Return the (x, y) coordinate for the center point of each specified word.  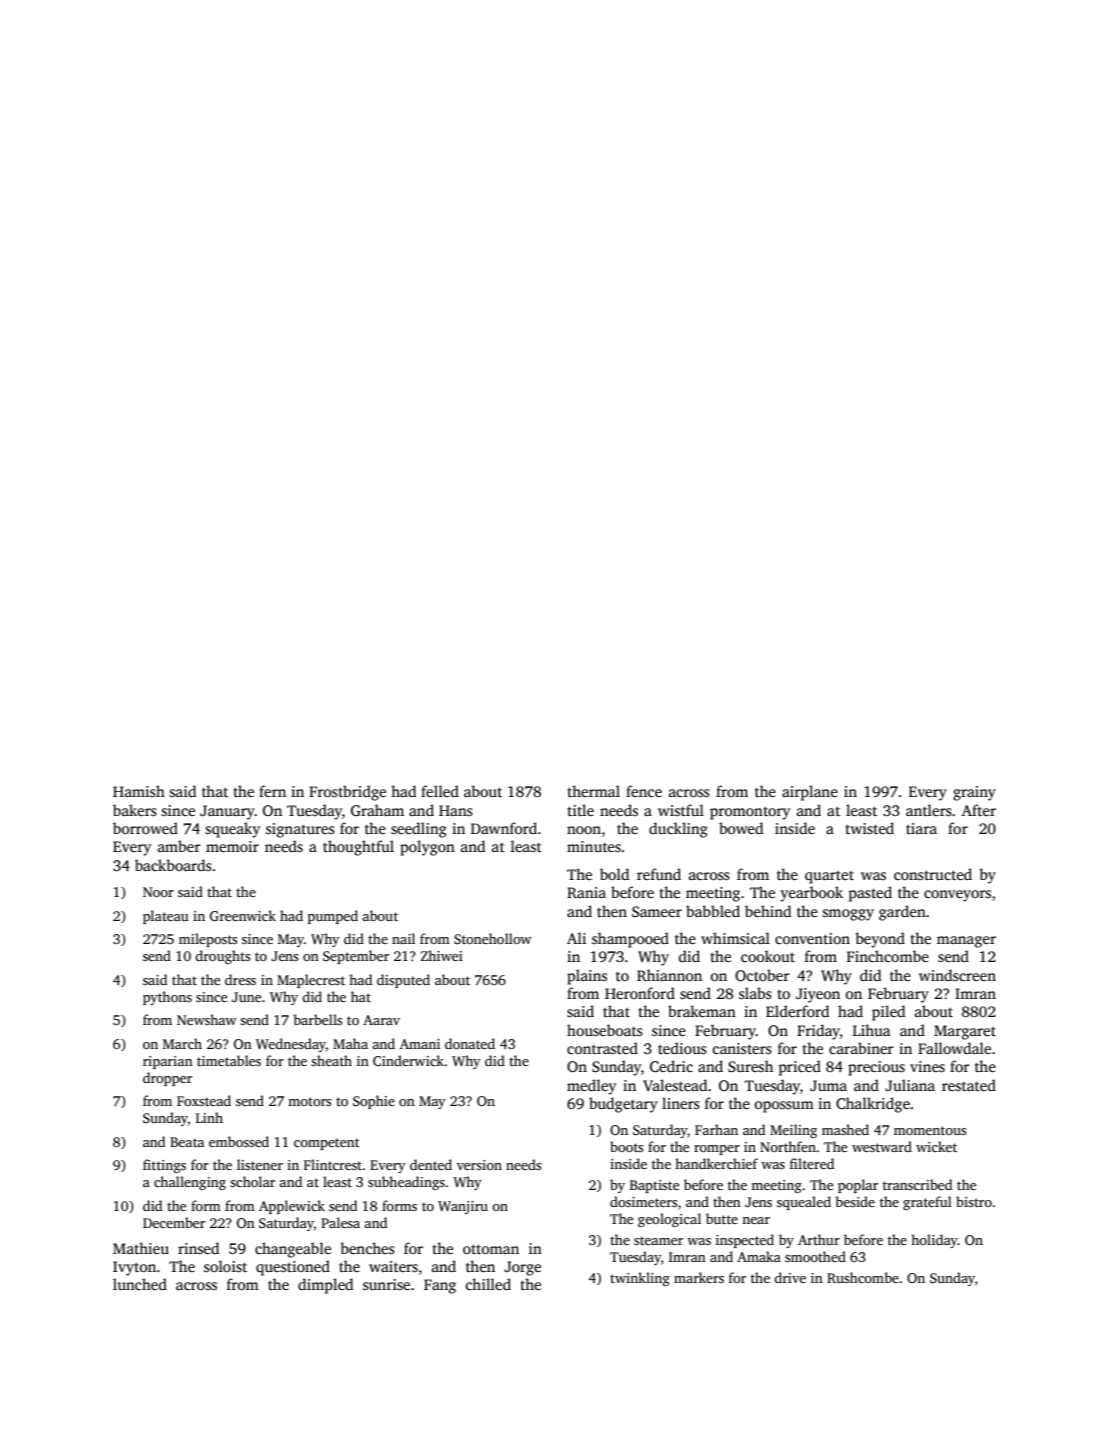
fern (272, 791)
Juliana (910, 1085)
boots (626, 1146)
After (979, 810)
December (174, 1222)
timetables (229, 1060)
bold (614, 874)
